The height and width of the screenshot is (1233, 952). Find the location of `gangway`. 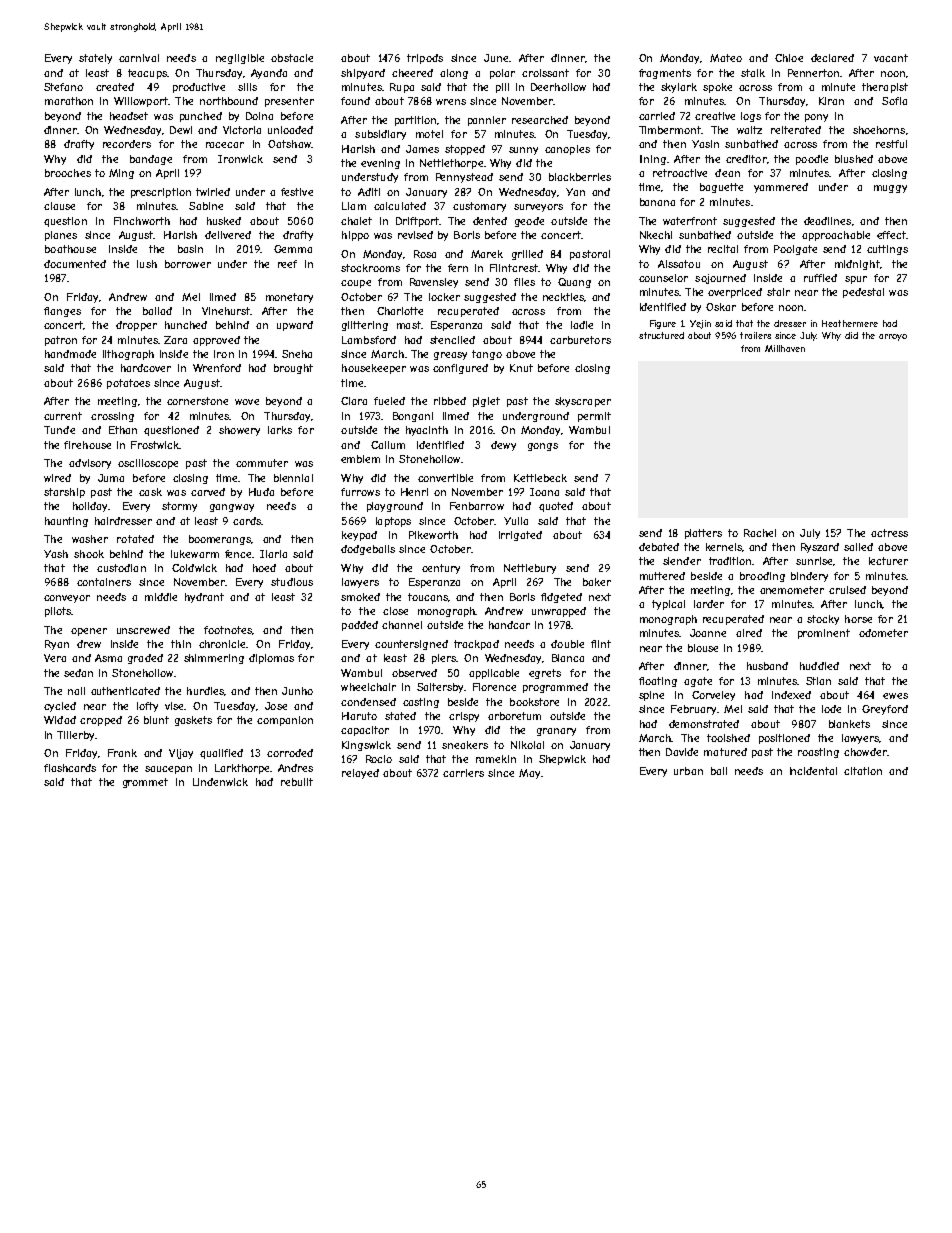

gangway is located at coordinates (232, 508).
